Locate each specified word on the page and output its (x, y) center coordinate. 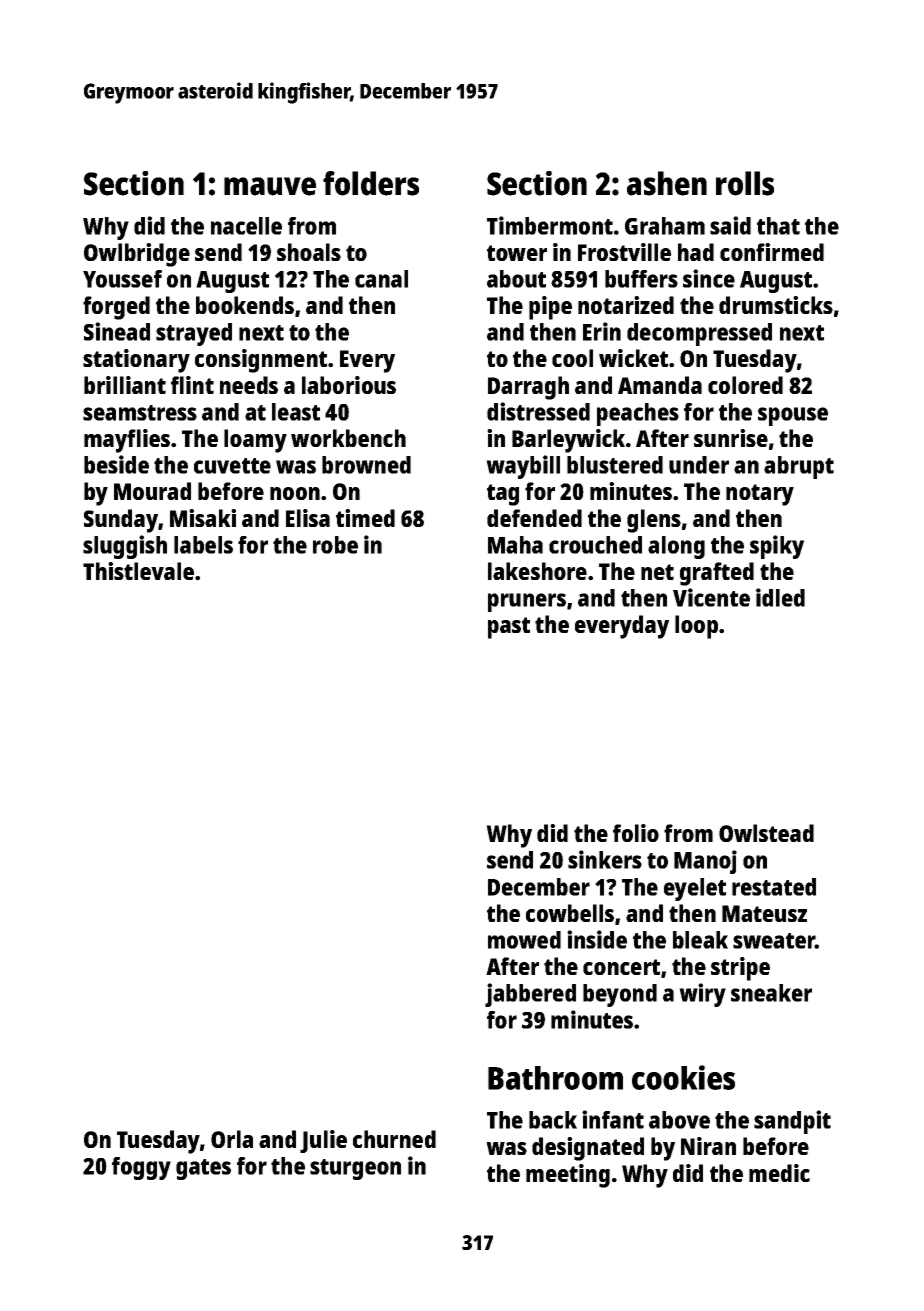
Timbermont (550, 225)
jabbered (530, 995)
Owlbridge (137, 255)
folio (636, 833)
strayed (194, 334)
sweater (774, 941)
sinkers (605, 859)
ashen (667, 183)
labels (203, 545)
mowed (524, 940)
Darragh (528, 388)
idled (780, 597)
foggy (141, 1168)
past (509, 628)
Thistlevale (138, 571)
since (709, 278)
